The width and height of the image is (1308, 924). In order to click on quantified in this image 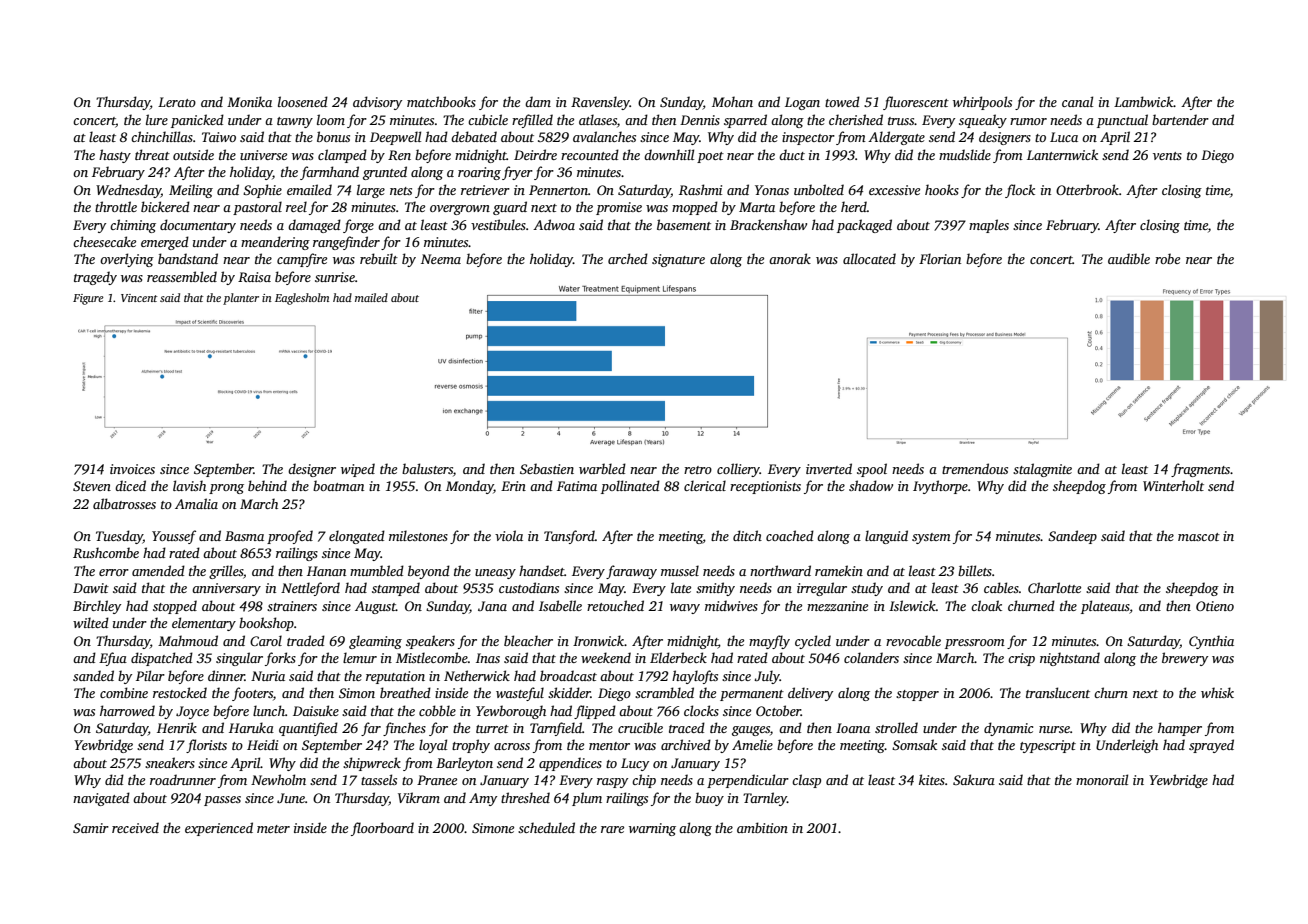, I will do `click(308, 729)`.
